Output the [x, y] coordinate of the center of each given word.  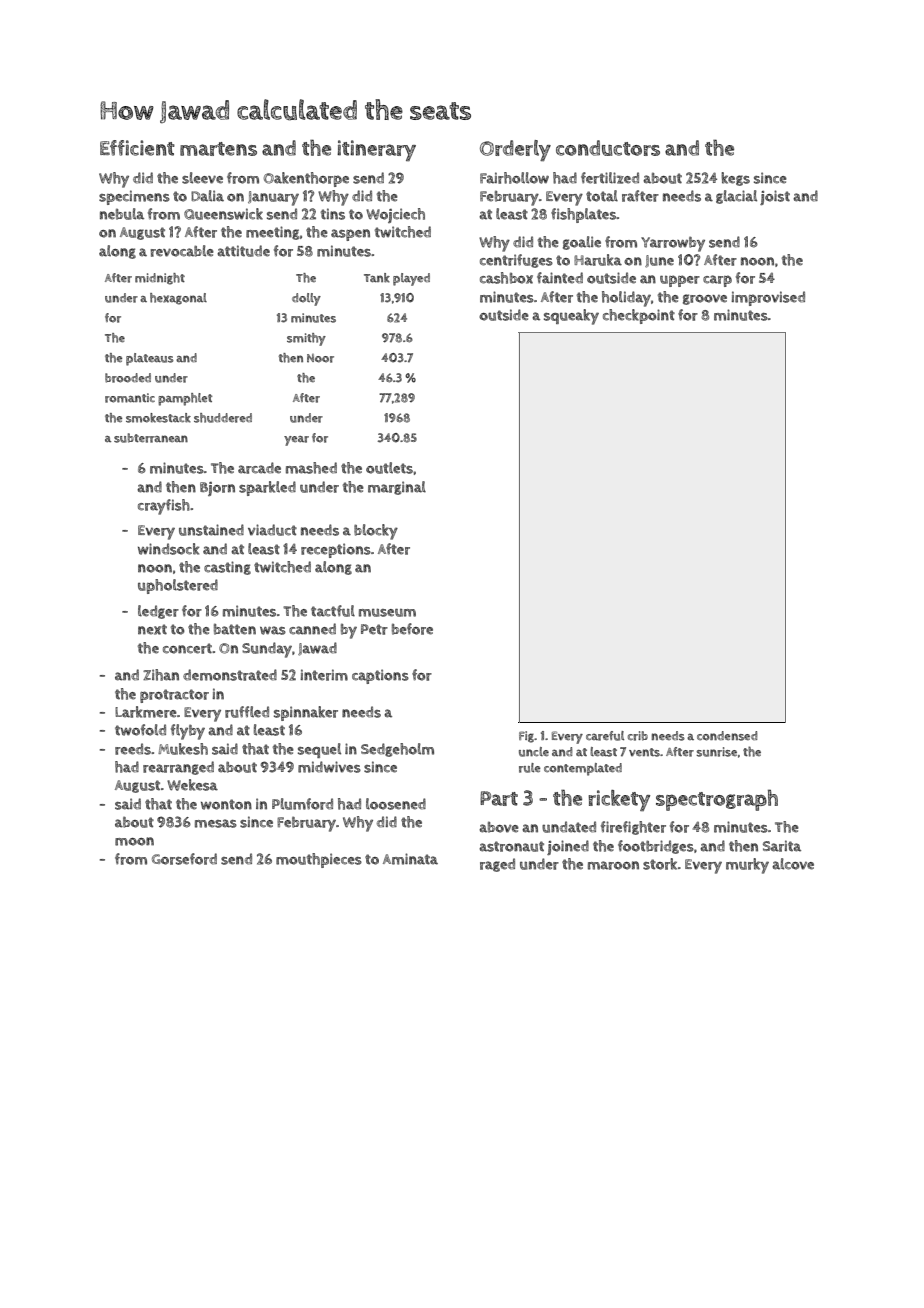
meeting [273, 233]
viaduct [272, 530]
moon [134, 841]
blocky [376, 532]
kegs [735, 179]
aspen [350, 235]
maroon [613, 865]
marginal [397, 488]
